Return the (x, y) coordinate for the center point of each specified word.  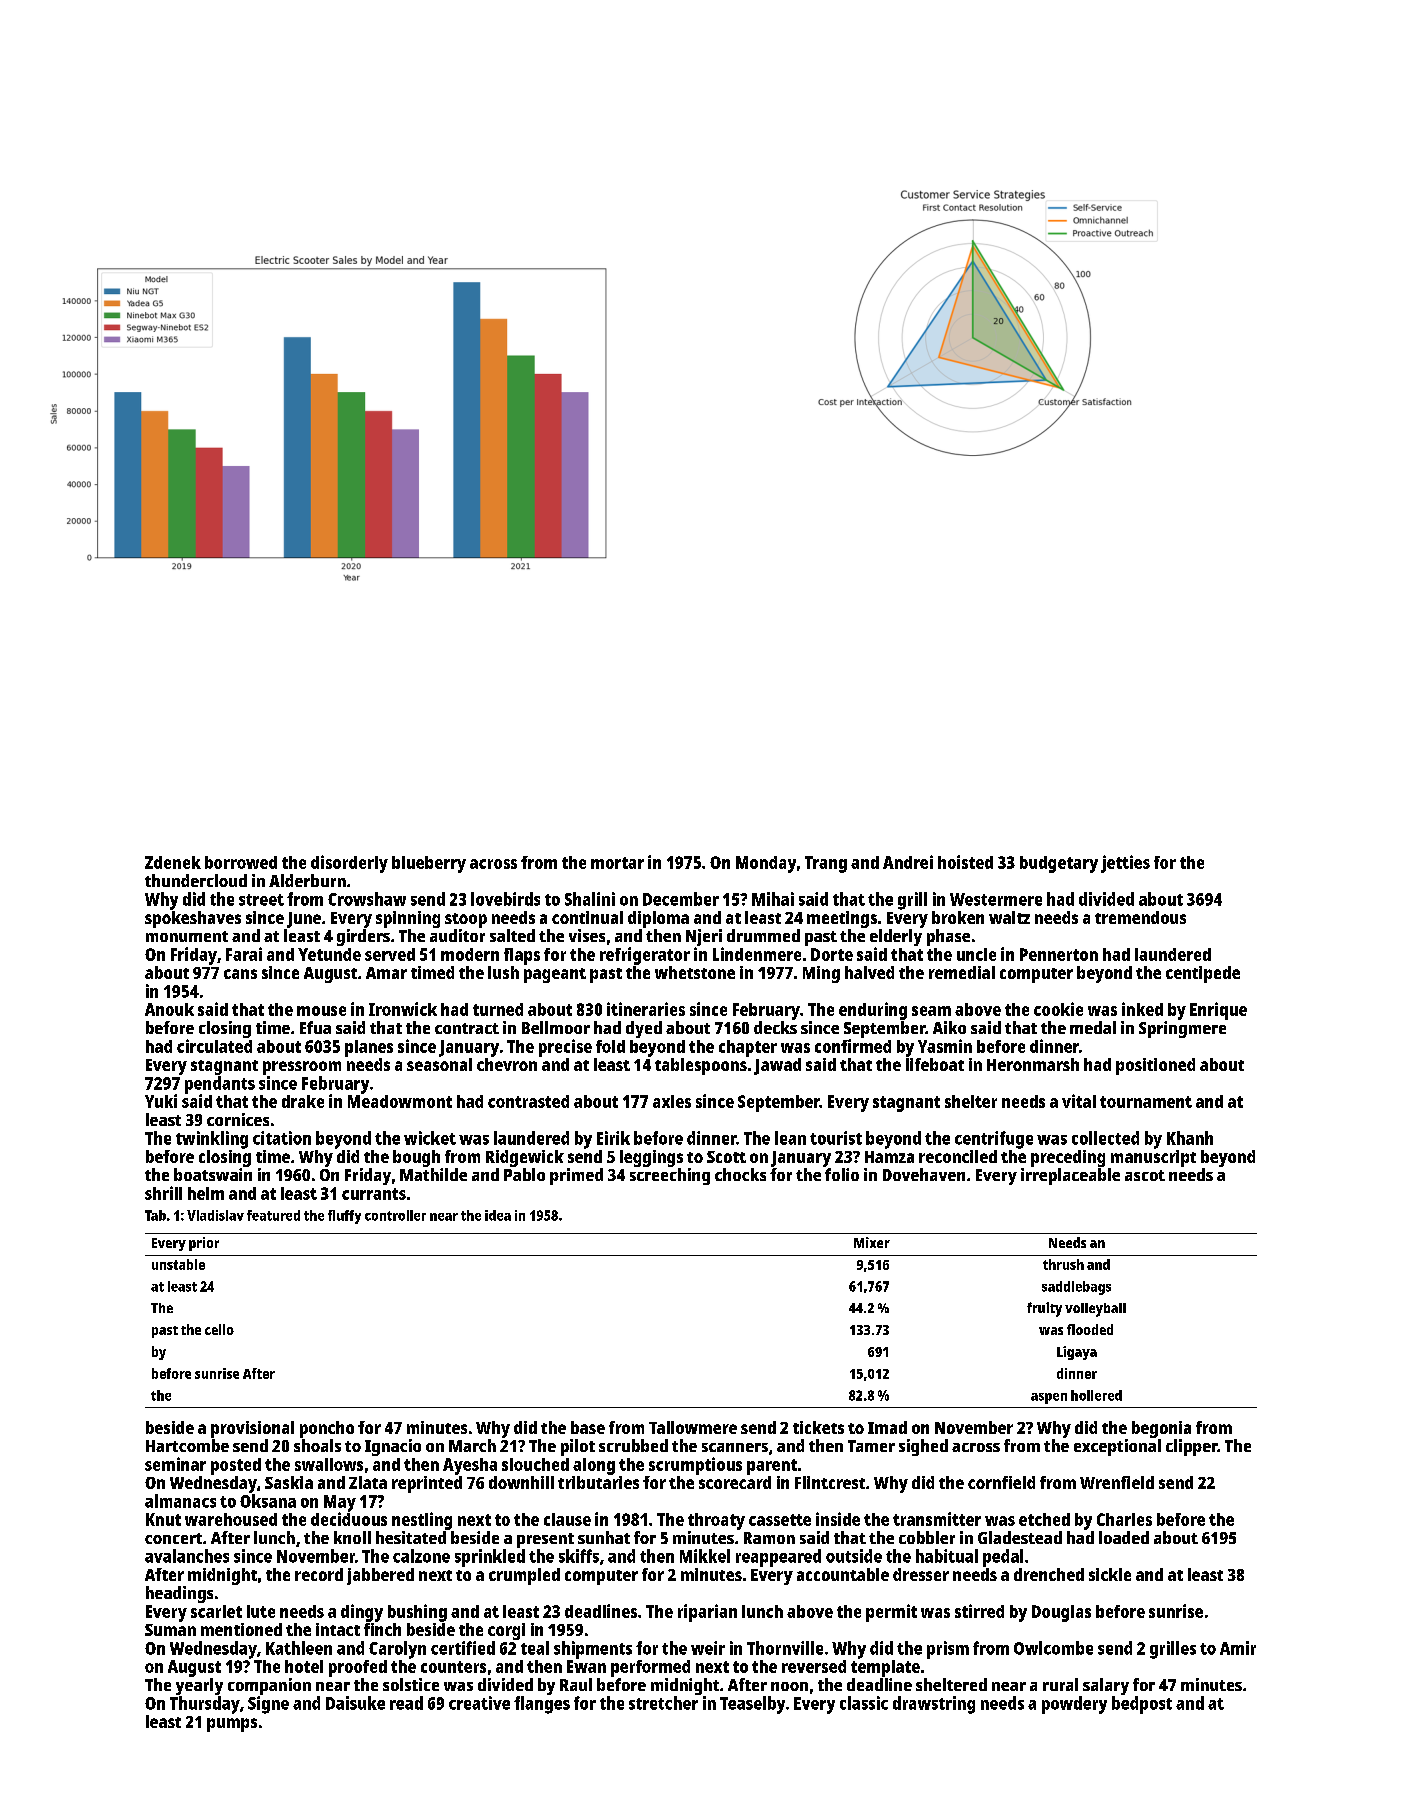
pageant (555, 975)
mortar (617, 863)
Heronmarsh (1033, 1064)
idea (498, 1215)
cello (219, 1329)
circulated (214, 1046)
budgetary (1059, 864)
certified (463, 1648)
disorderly (349, 864)
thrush (1063, 1264)
